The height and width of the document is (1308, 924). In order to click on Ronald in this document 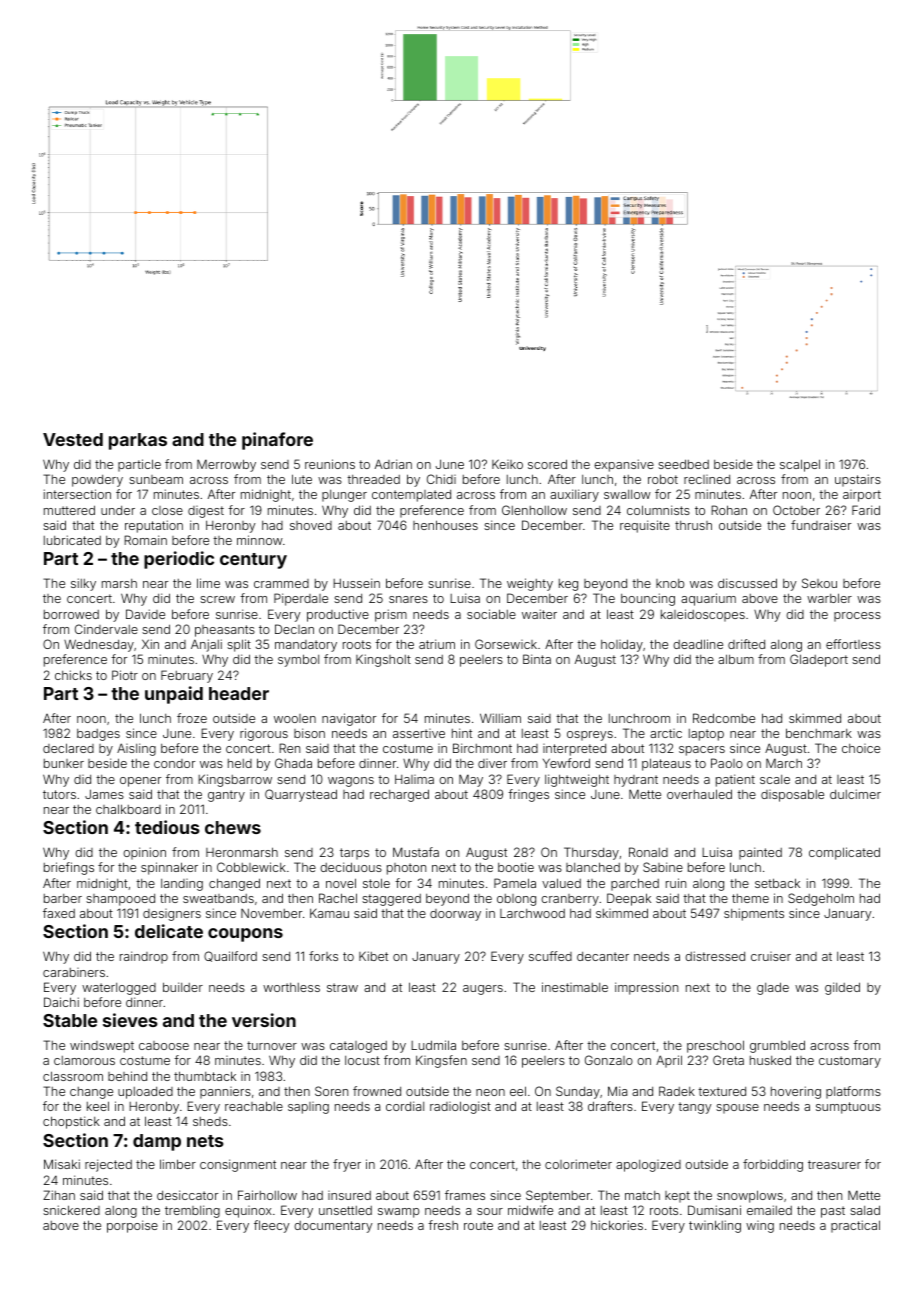, I will do `click(648, 852)`.
